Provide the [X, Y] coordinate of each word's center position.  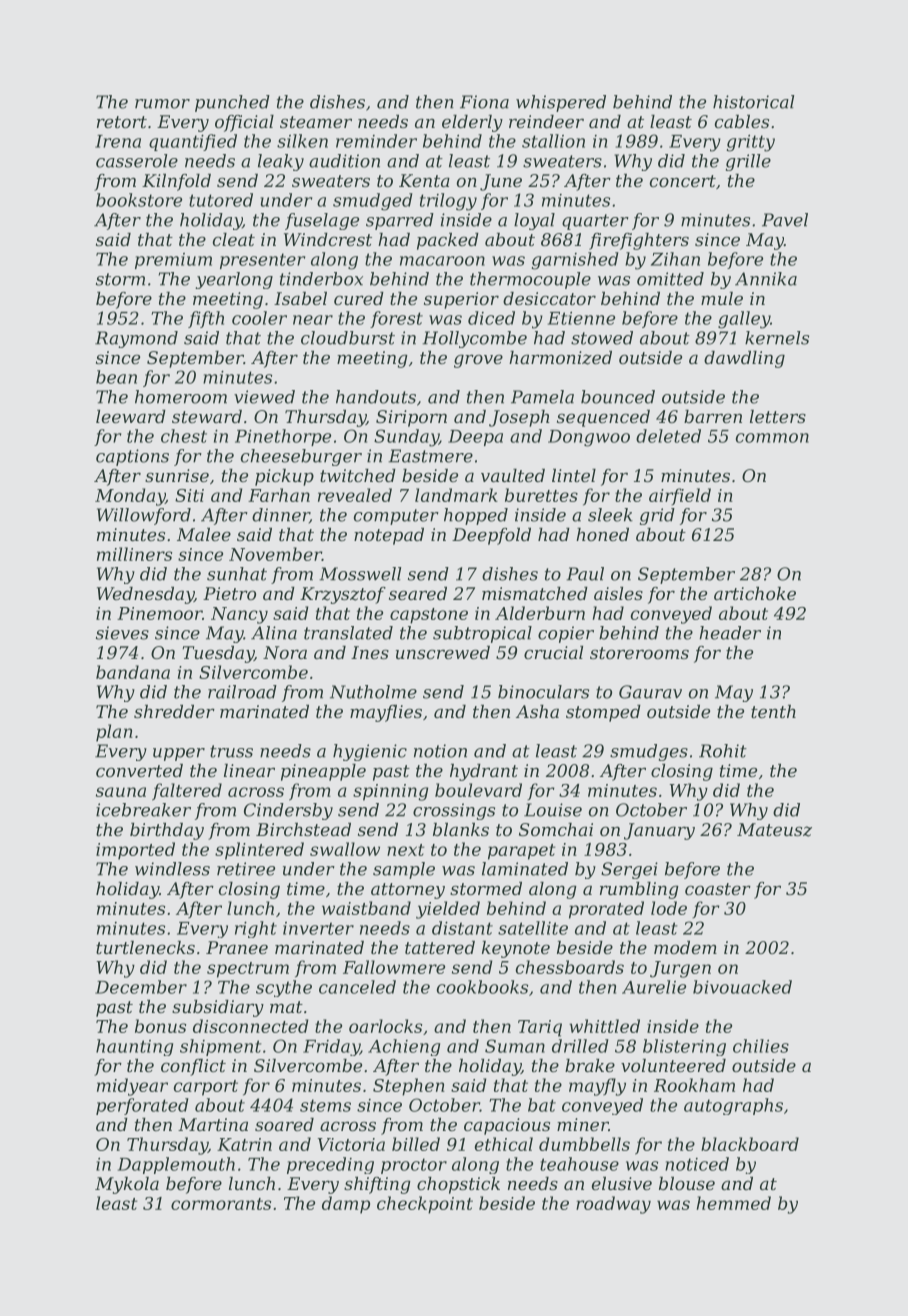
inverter [318, 928]
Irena [118, 141]
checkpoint [425, 1205]
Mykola [127, 1185]
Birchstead [303, 829]
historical [753, 102]
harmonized [560, 358]
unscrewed [443, 652]
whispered [561, 103]
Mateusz [774, 830]
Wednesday [145, 595]
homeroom [181, 397]
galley [744, 320]
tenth [773, 711]
